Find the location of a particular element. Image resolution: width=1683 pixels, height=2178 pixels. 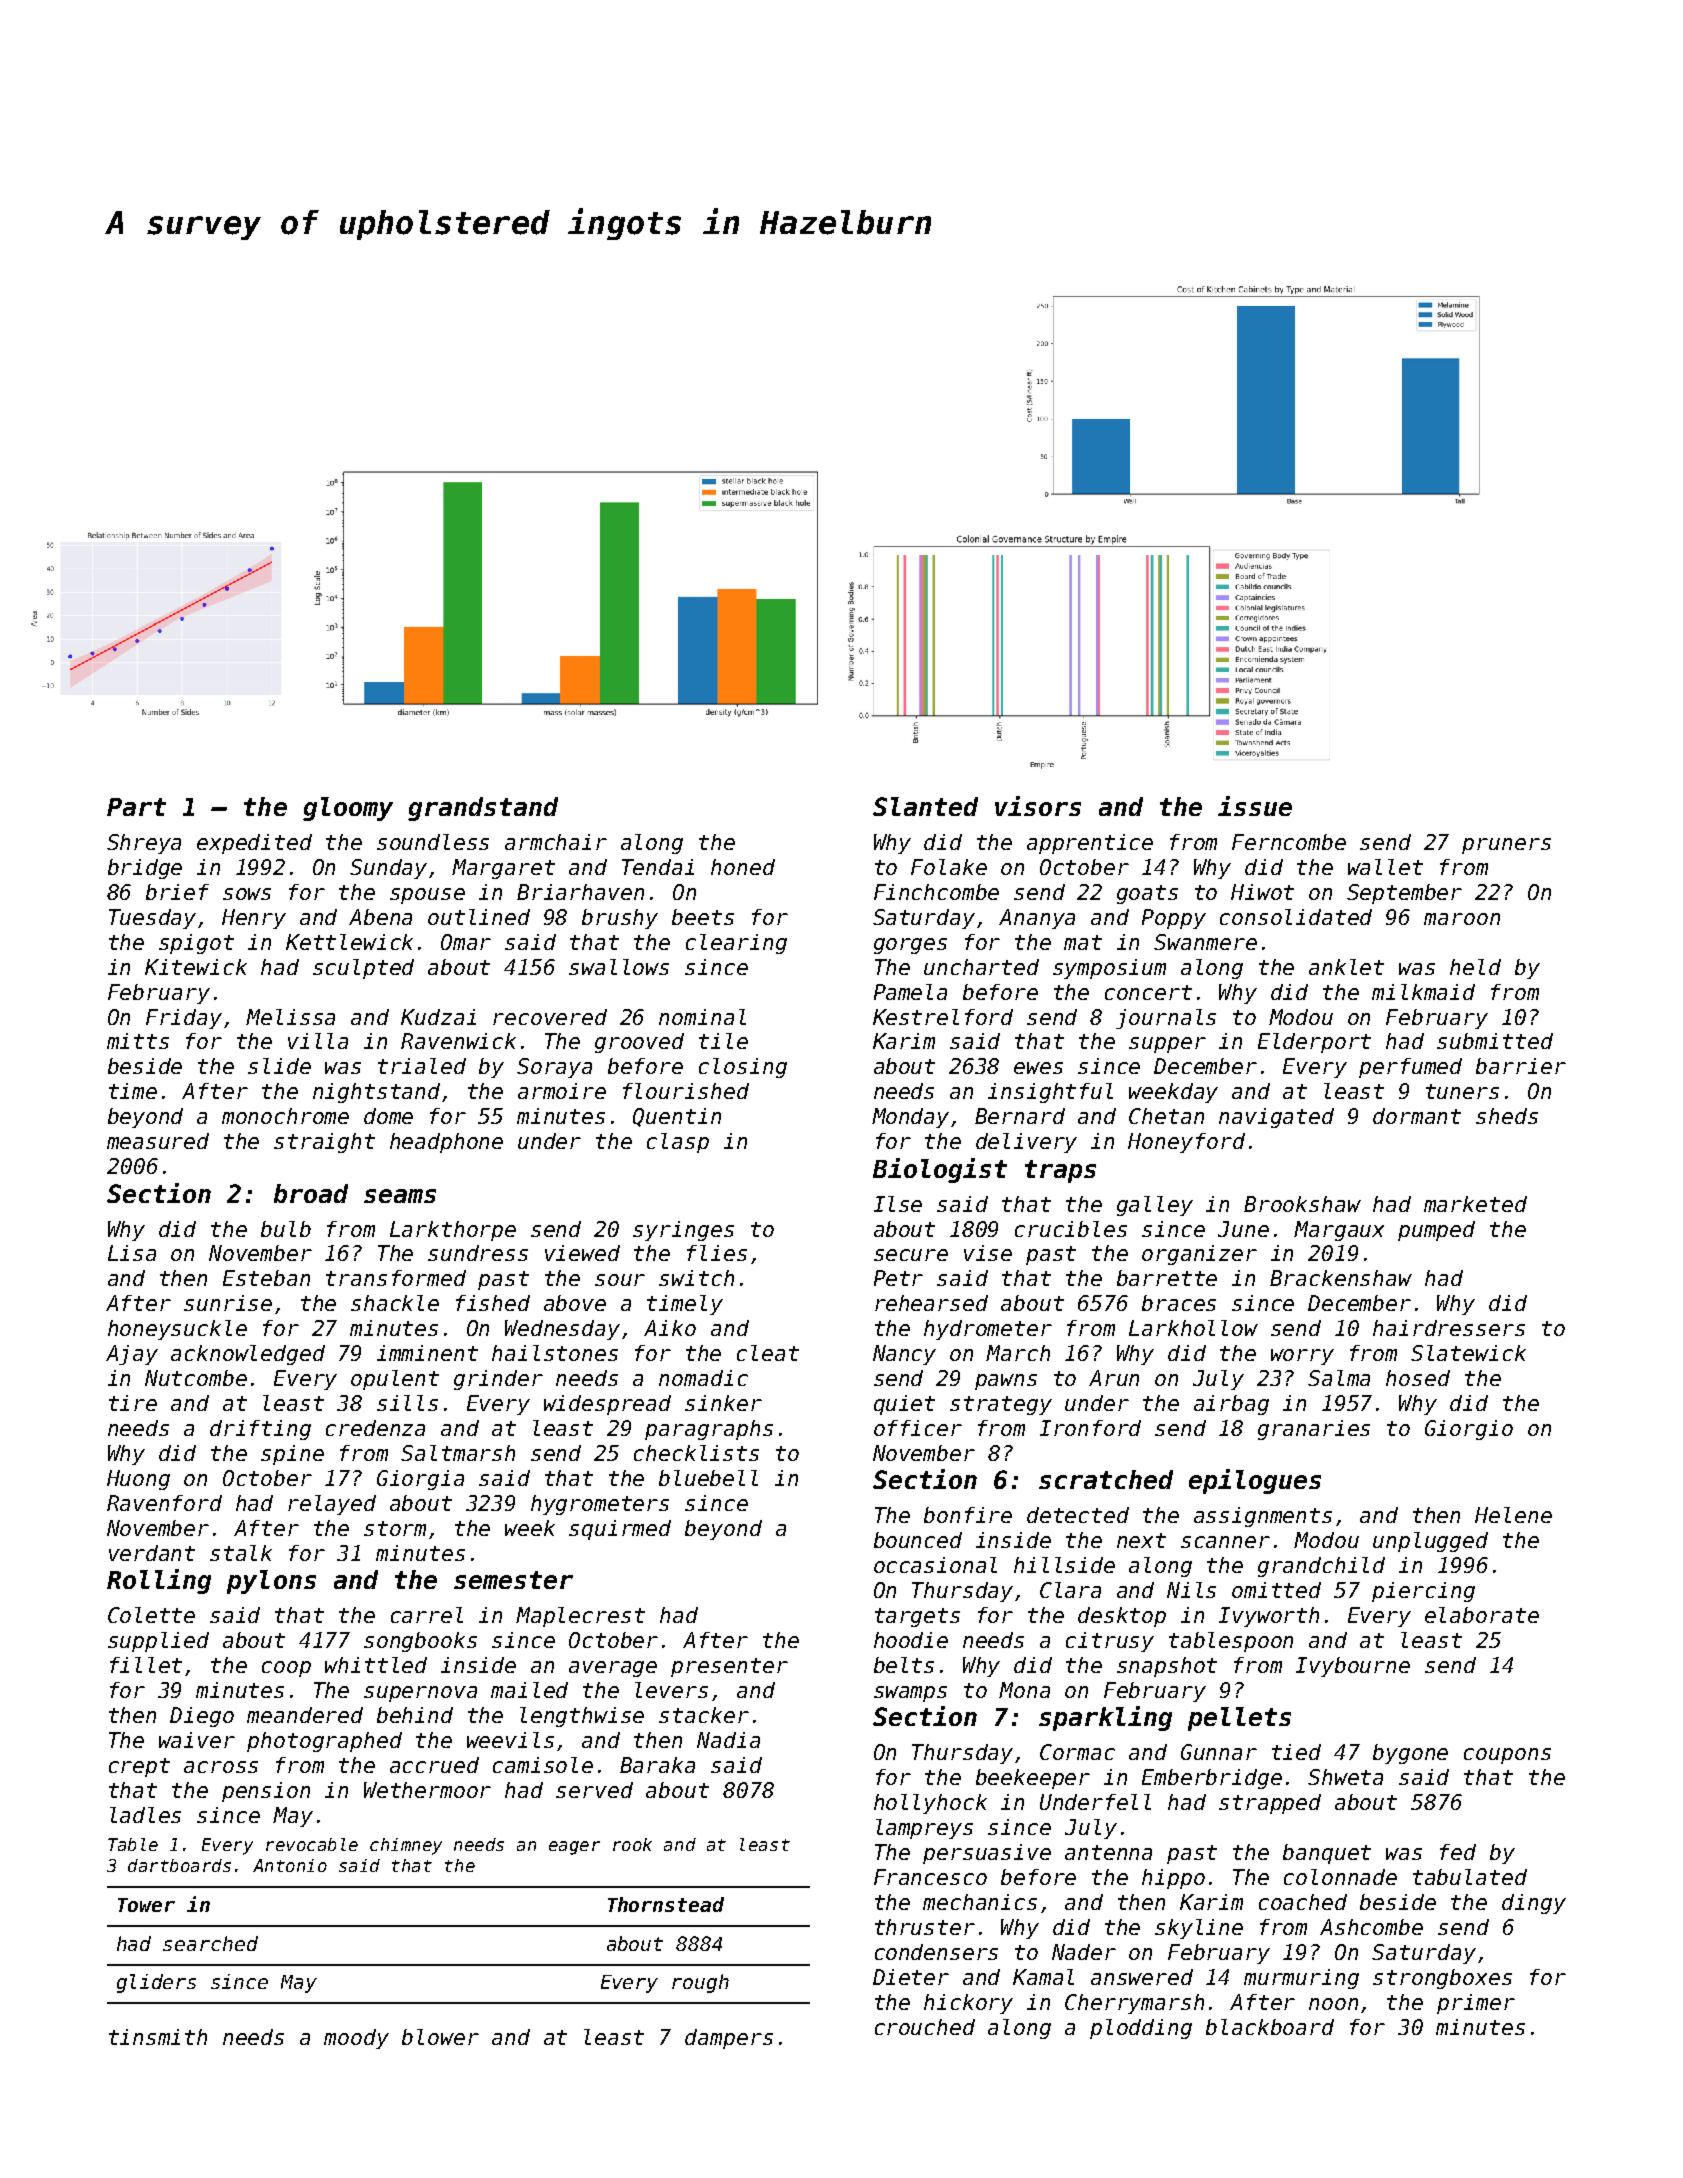

visors is located at coordinates (1038, 806).
